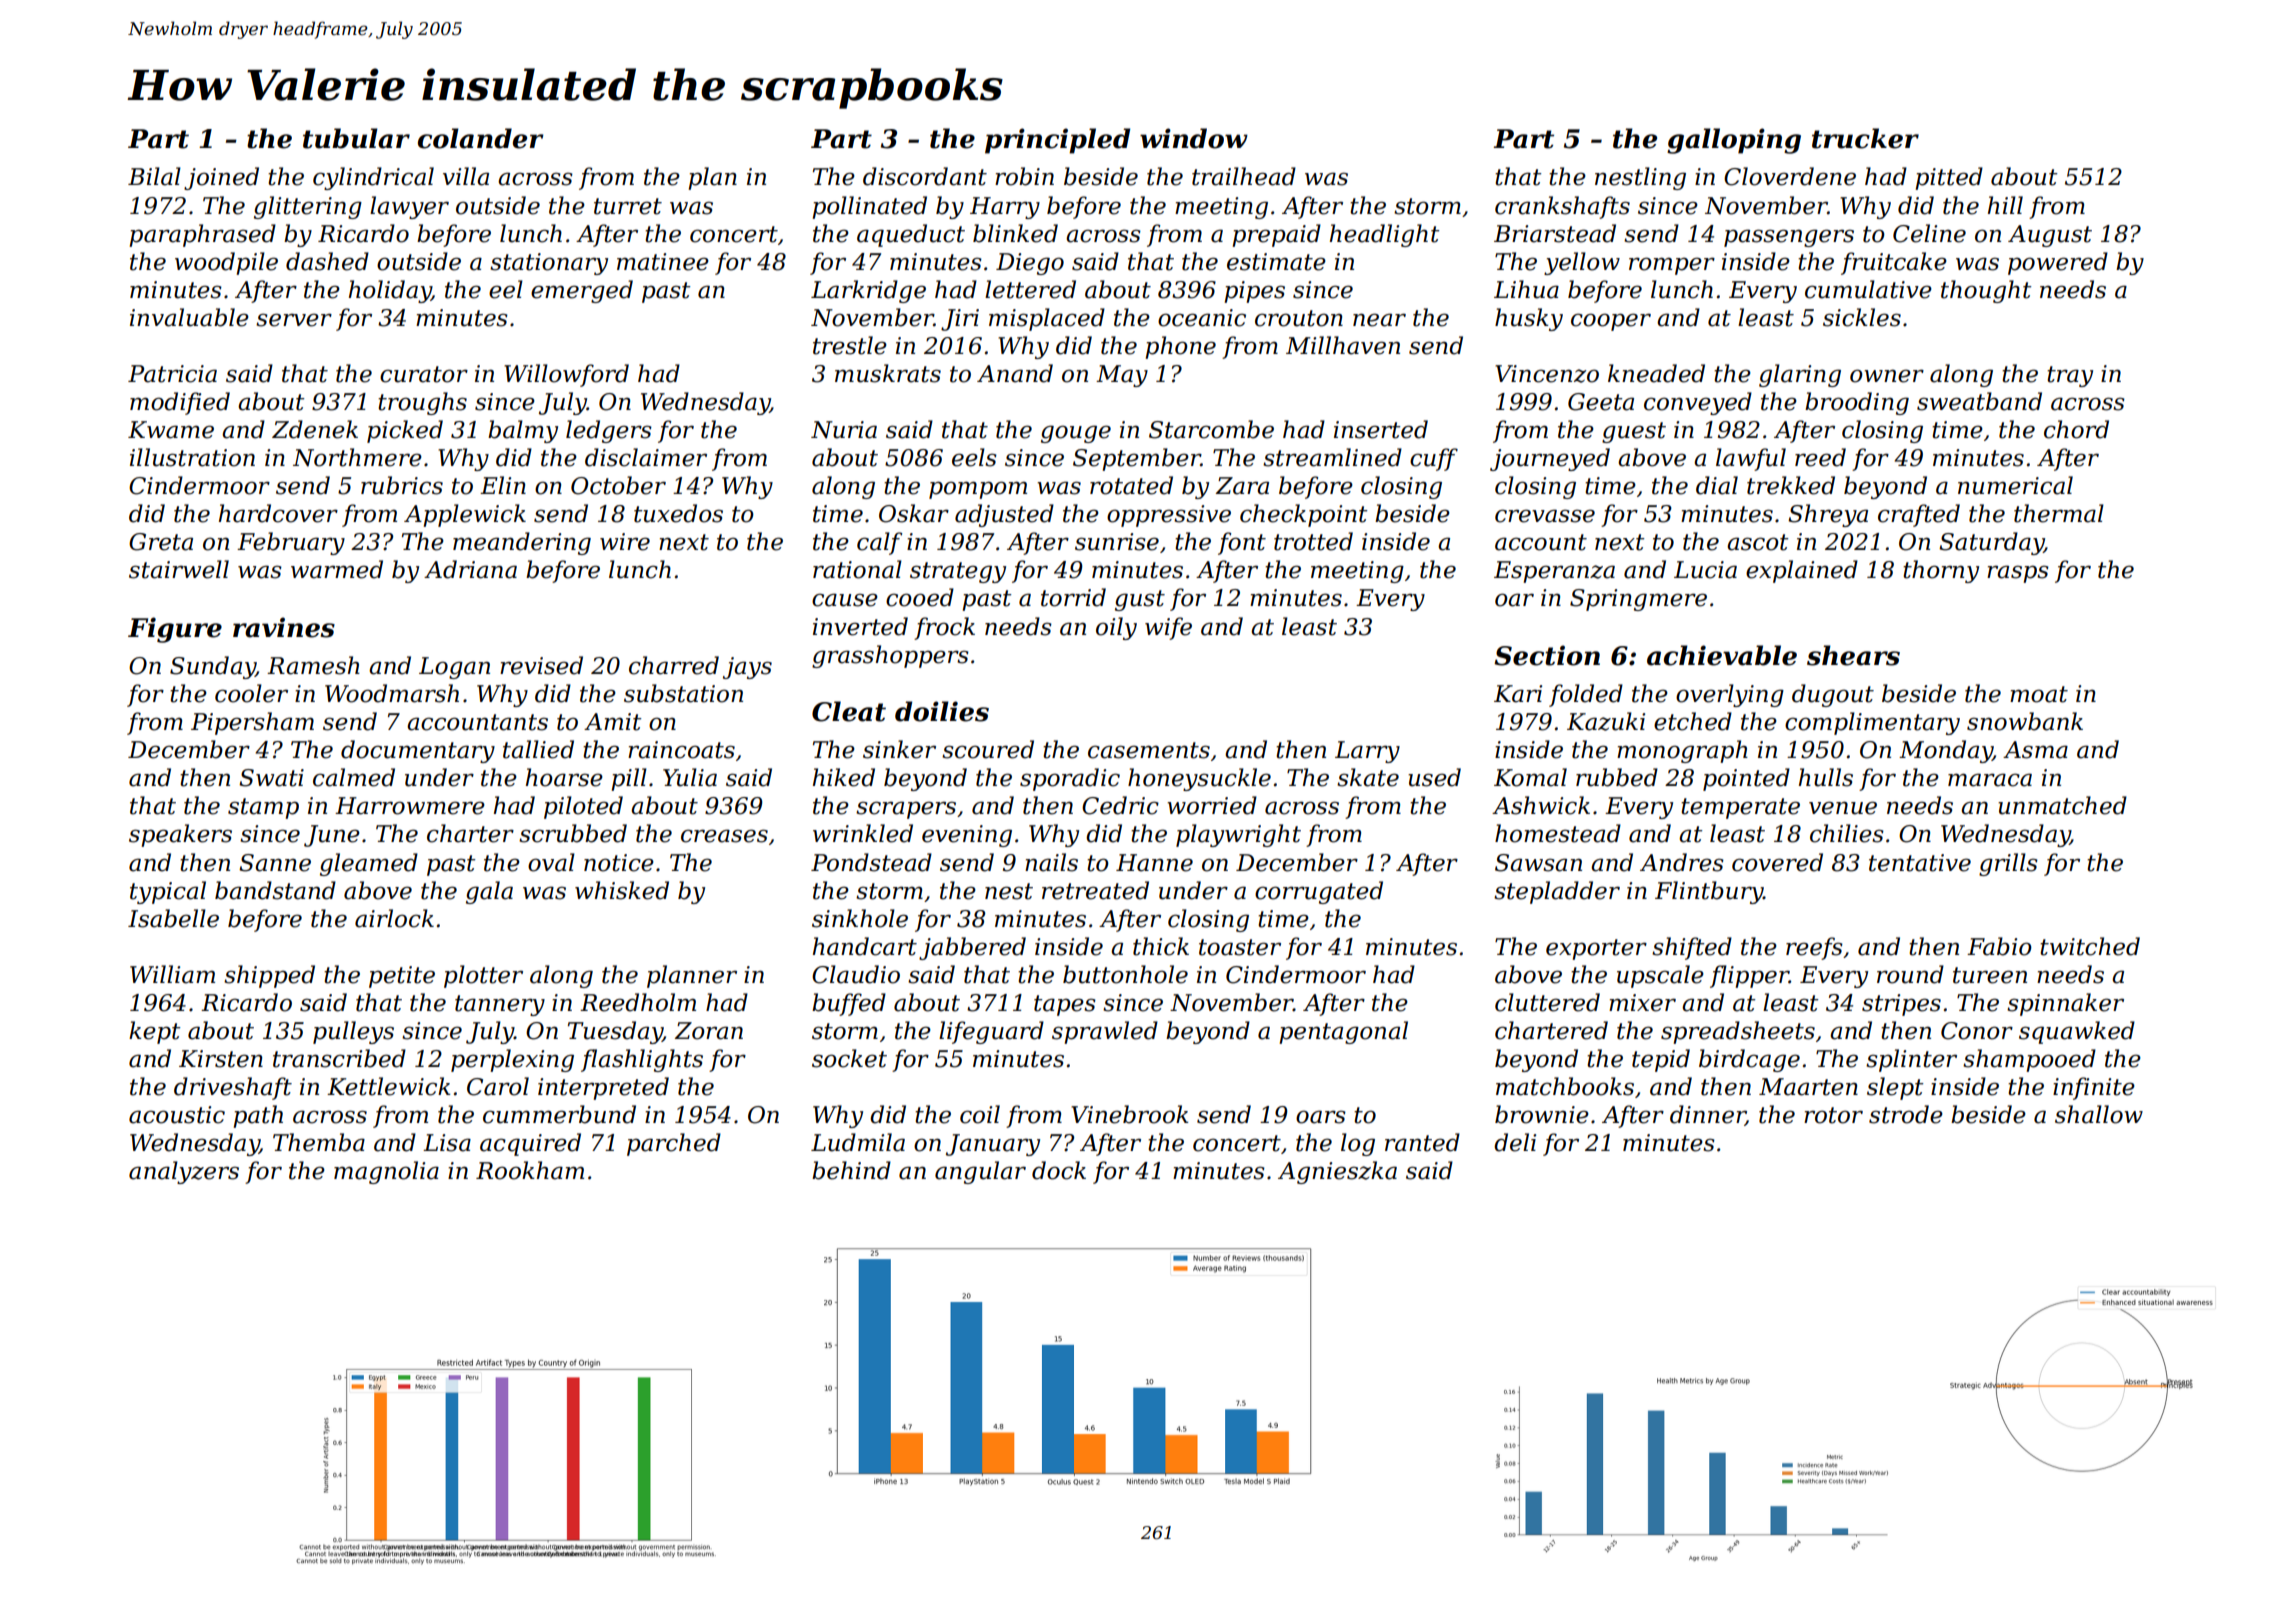 This document has height=1614, width=2282. Describe the element at coordinates (988, 749) in the document. I see `scoured` at that location.
